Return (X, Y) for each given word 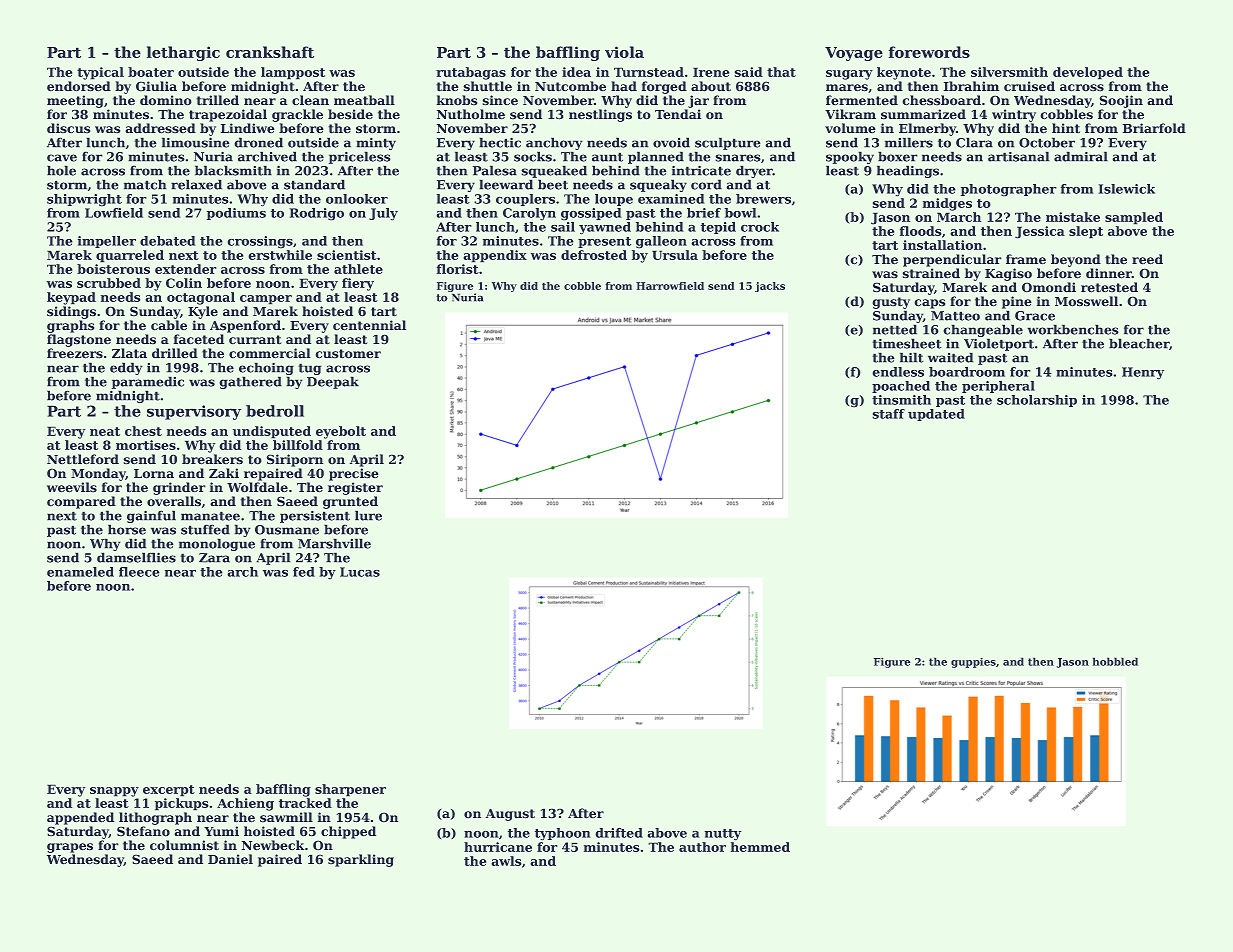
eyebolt (341, 432)
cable (169, 325)
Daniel (230, 859)
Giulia (156, 86)
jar (698, 101)
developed (1088, 73)
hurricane (498, 847)
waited (950, 358)
